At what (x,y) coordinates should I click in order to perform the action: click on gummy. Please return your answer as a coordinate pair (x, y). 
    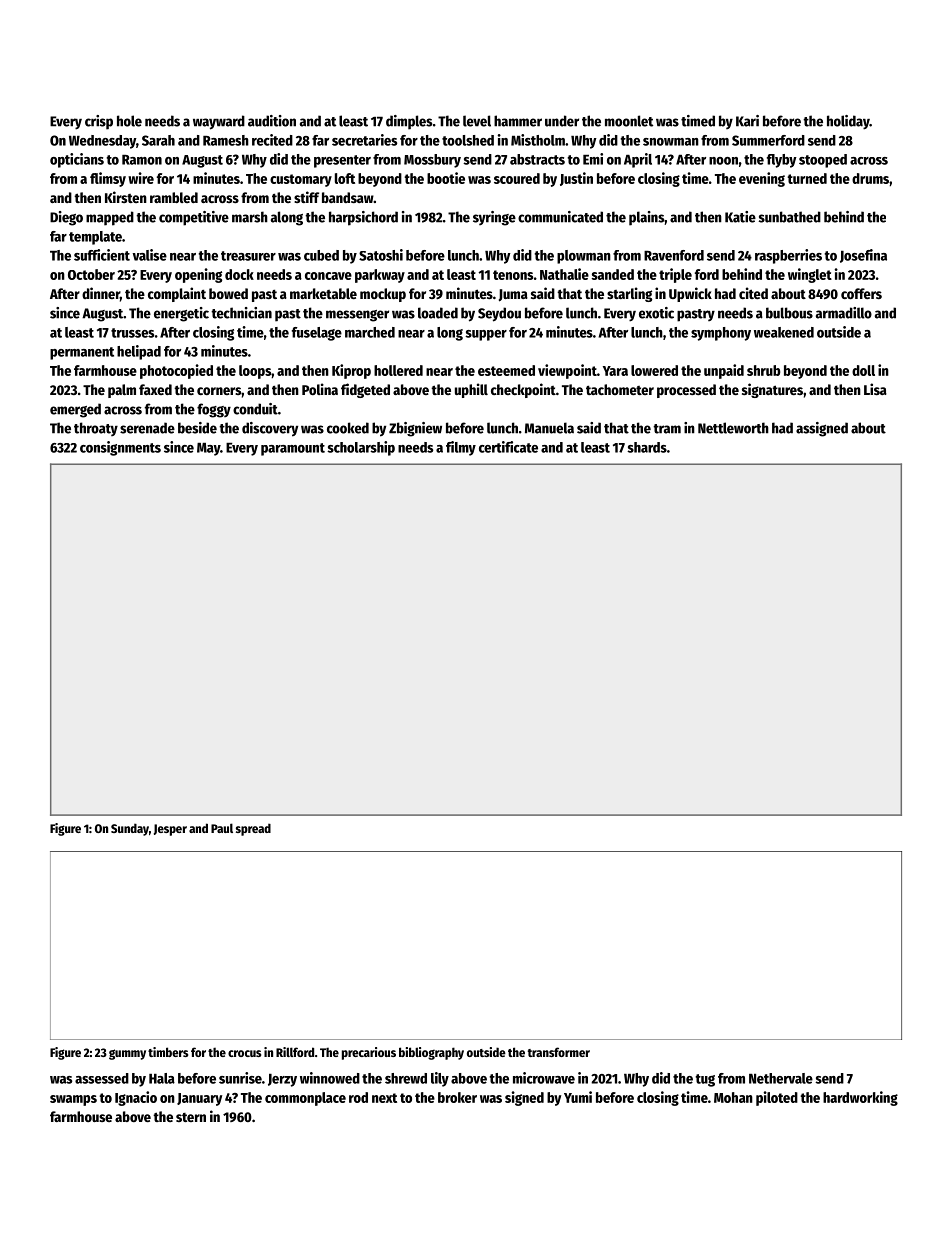
    Looking at the image, I should click on (127, 1054).
